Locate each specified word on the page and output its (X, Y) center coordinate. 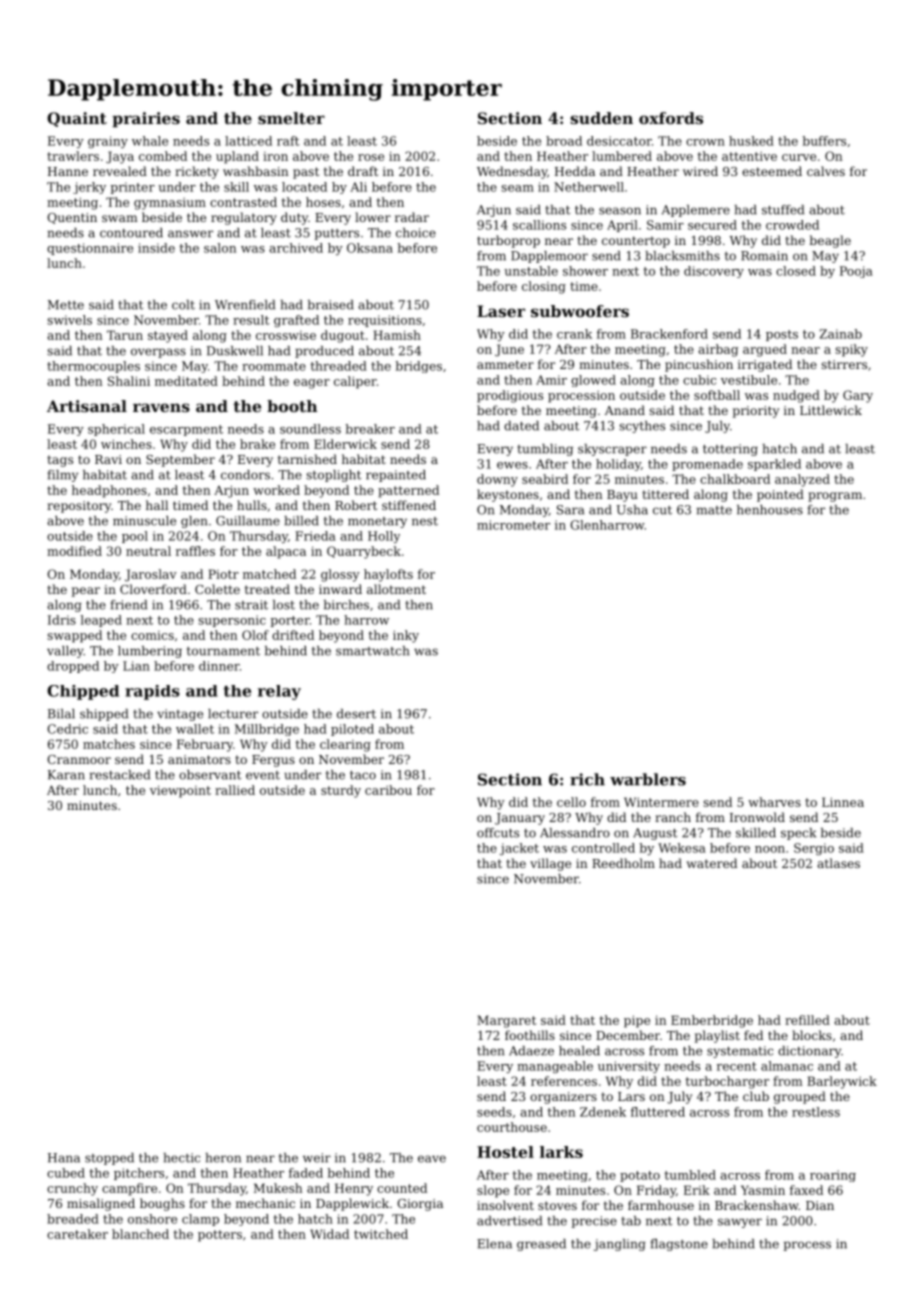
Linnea (843, 802)
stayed (168, 336)
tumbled (690, 1175)
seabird (545, 479)
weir (317, 1158)
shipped (104, 715)
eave (432, 1159)
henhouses (770, 510)
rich (587, 779)
